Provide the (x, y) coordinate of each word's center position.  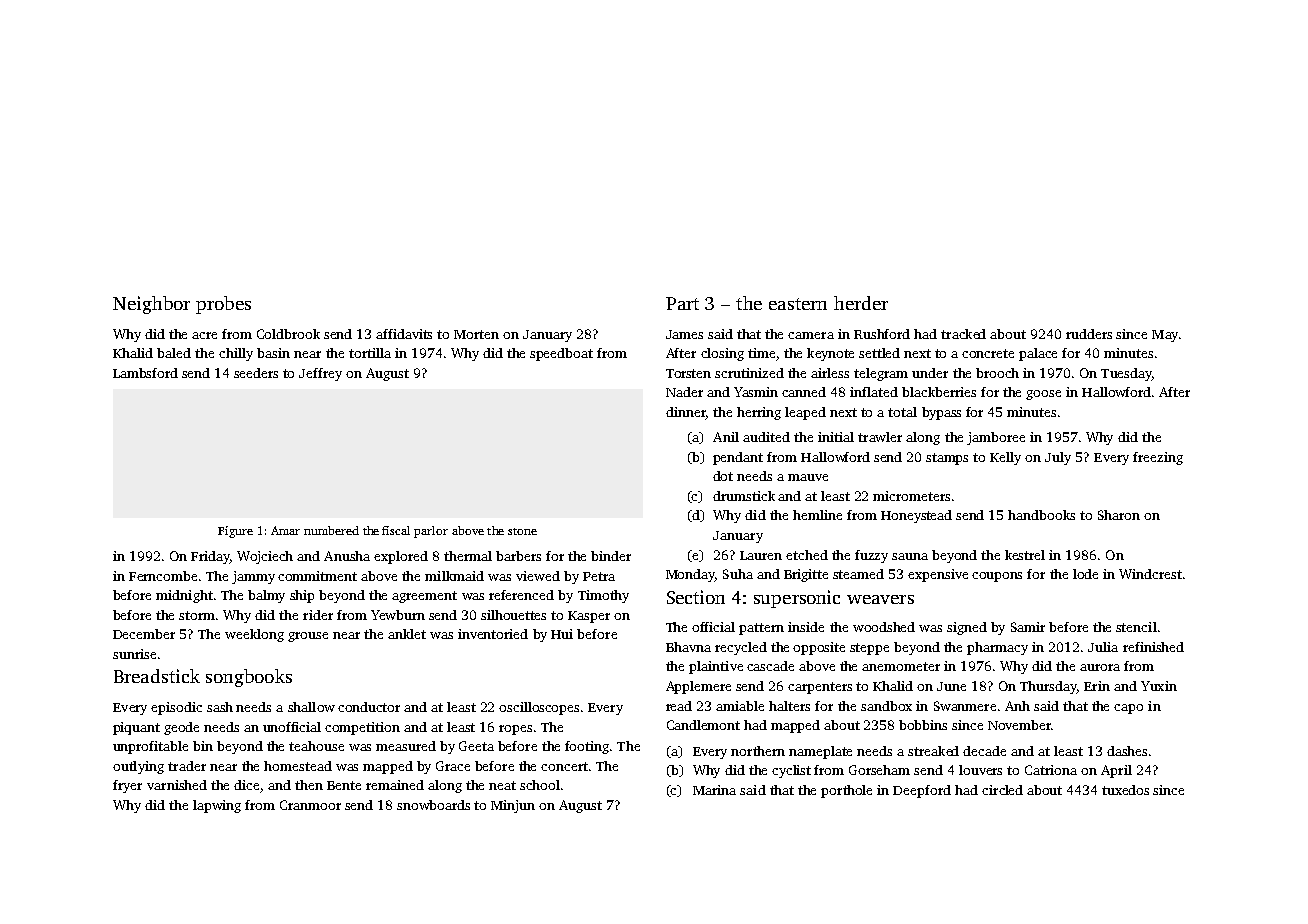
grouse (308, 637)
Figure (235, 532)
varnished (177, 785)
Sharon (1119, 515)
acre (204, 335)
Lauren (761, 555)
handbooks (1041, 515)
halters (789, 706)
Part (682, 303)
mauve (808, 477)
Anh (1017, 706)
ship (302, 596)
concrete (988, 353)
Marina (714, 790)
